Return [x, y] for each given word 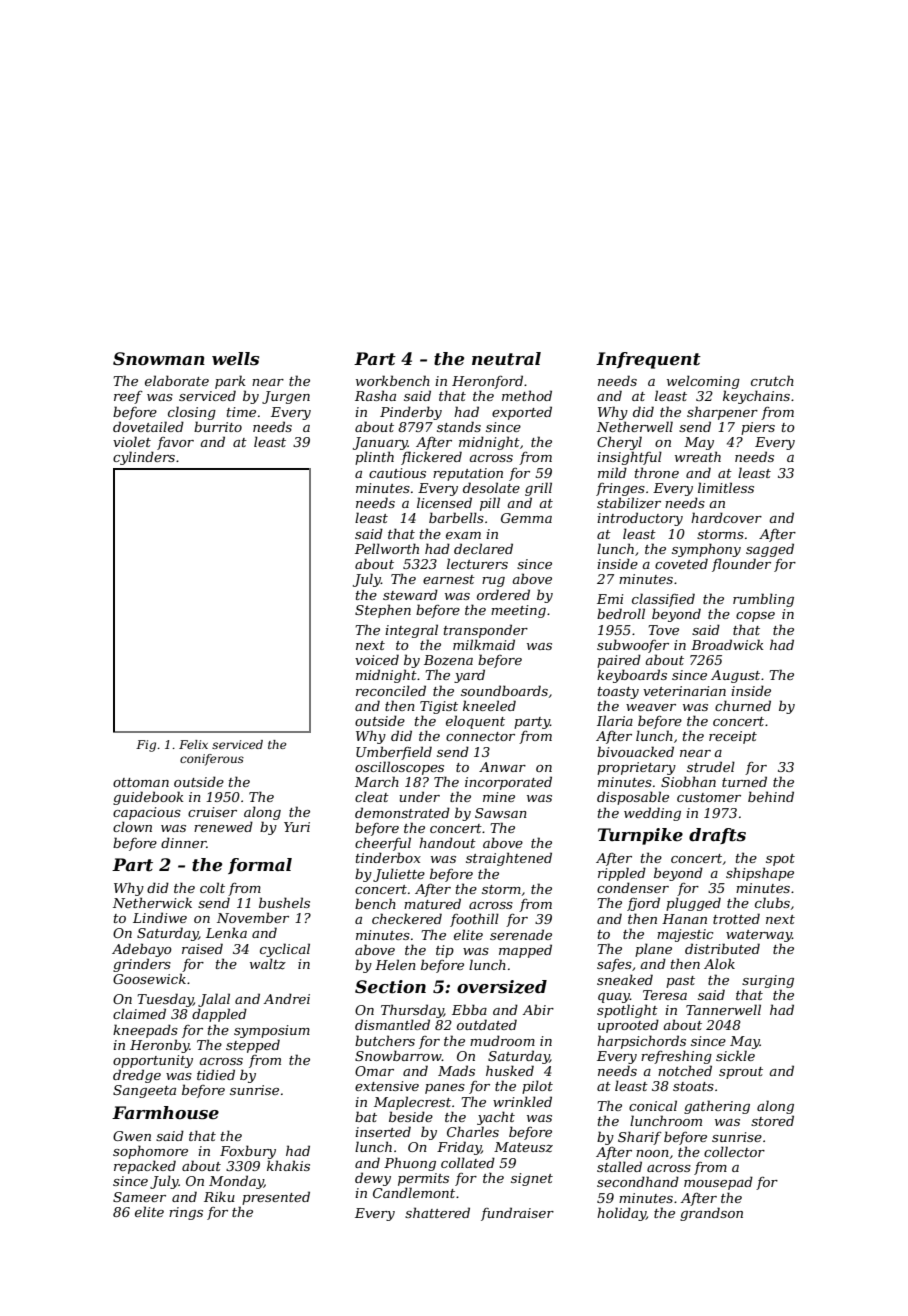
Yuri [297, 827]
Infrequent [648, 360]
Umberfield [394, 753]
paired [619, 661]
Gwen [132, 1136]
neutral [506, 359]
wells [235, 359]
